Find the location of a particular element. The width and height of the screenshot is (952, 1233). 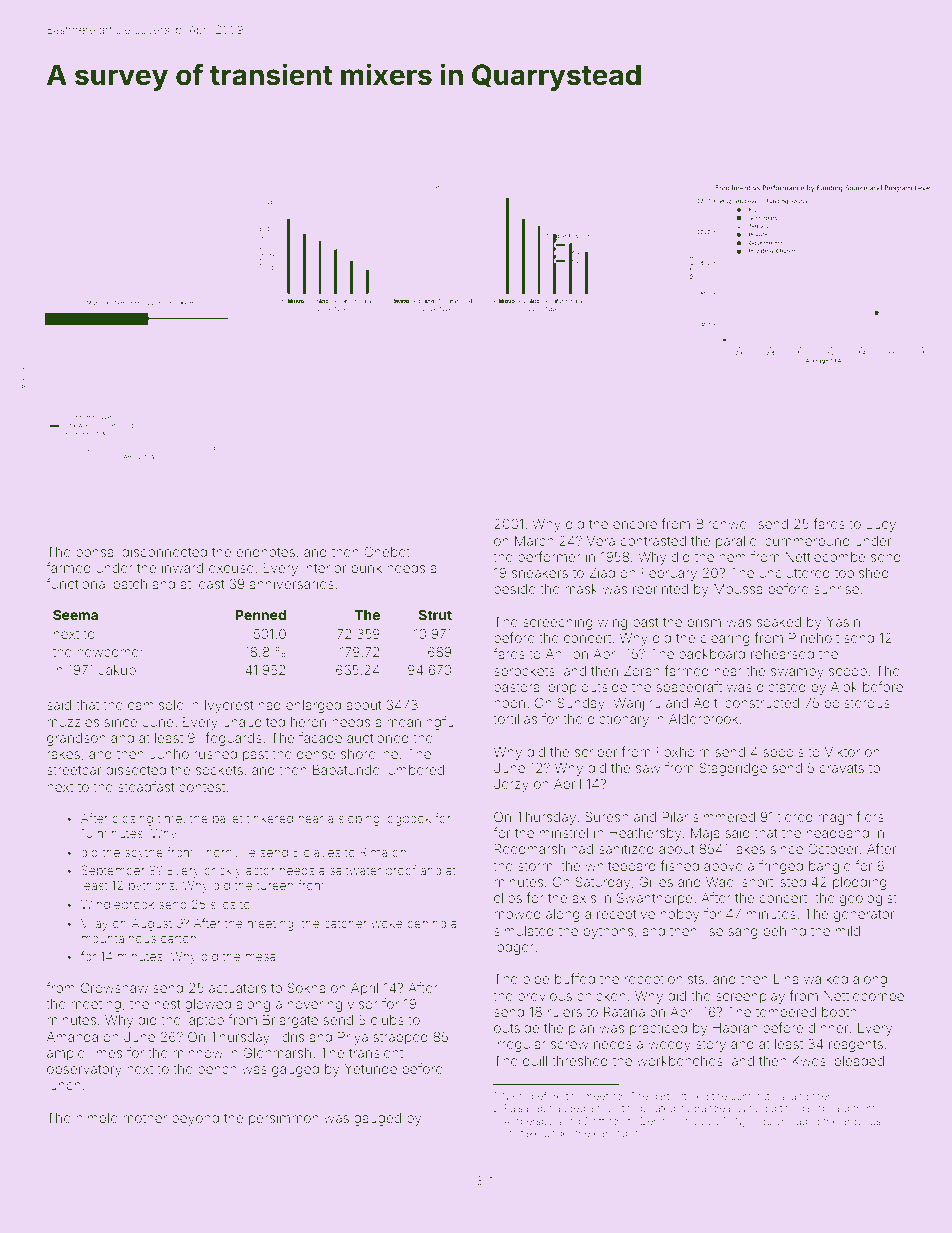

mother is located at coordinates (145, 1118).
